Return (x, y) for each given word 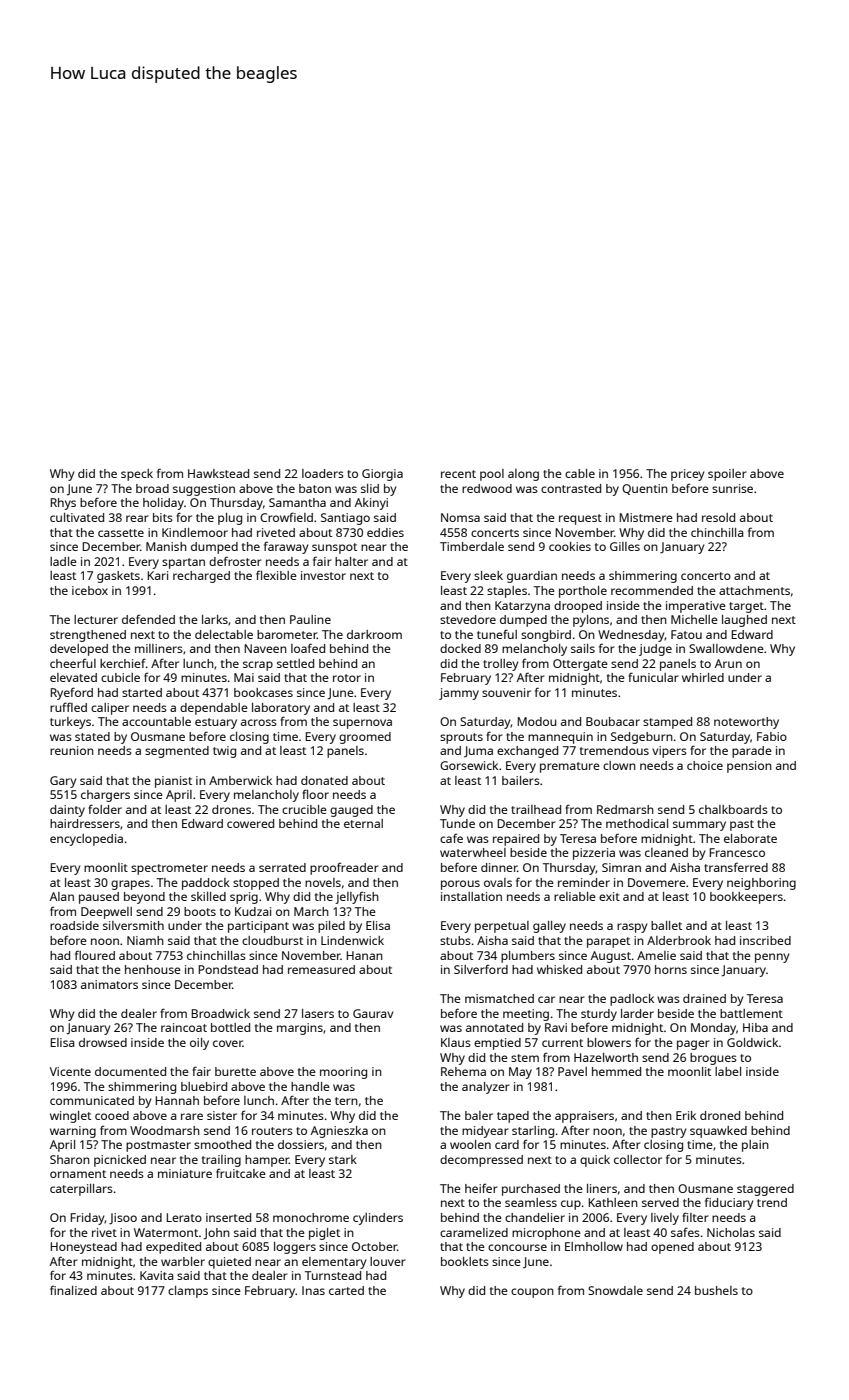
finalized (73, 1290)
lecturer (96, 619)
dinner (499, 867)
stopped (256, 884)
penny (772, 958)
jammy (459, 694)
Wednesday (631, 636)
